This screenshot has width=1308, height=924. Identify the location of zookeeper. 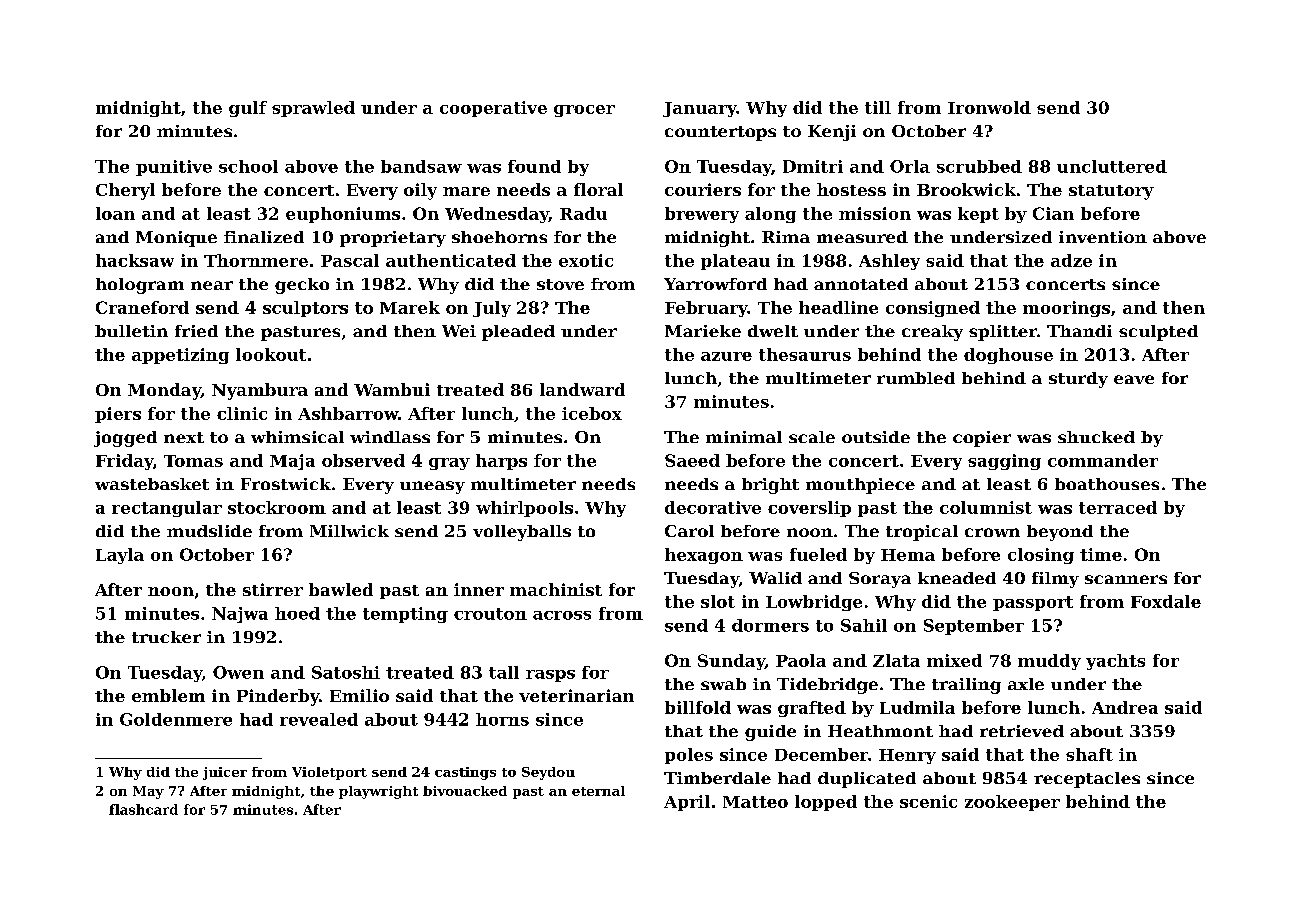
(1012, 803).
